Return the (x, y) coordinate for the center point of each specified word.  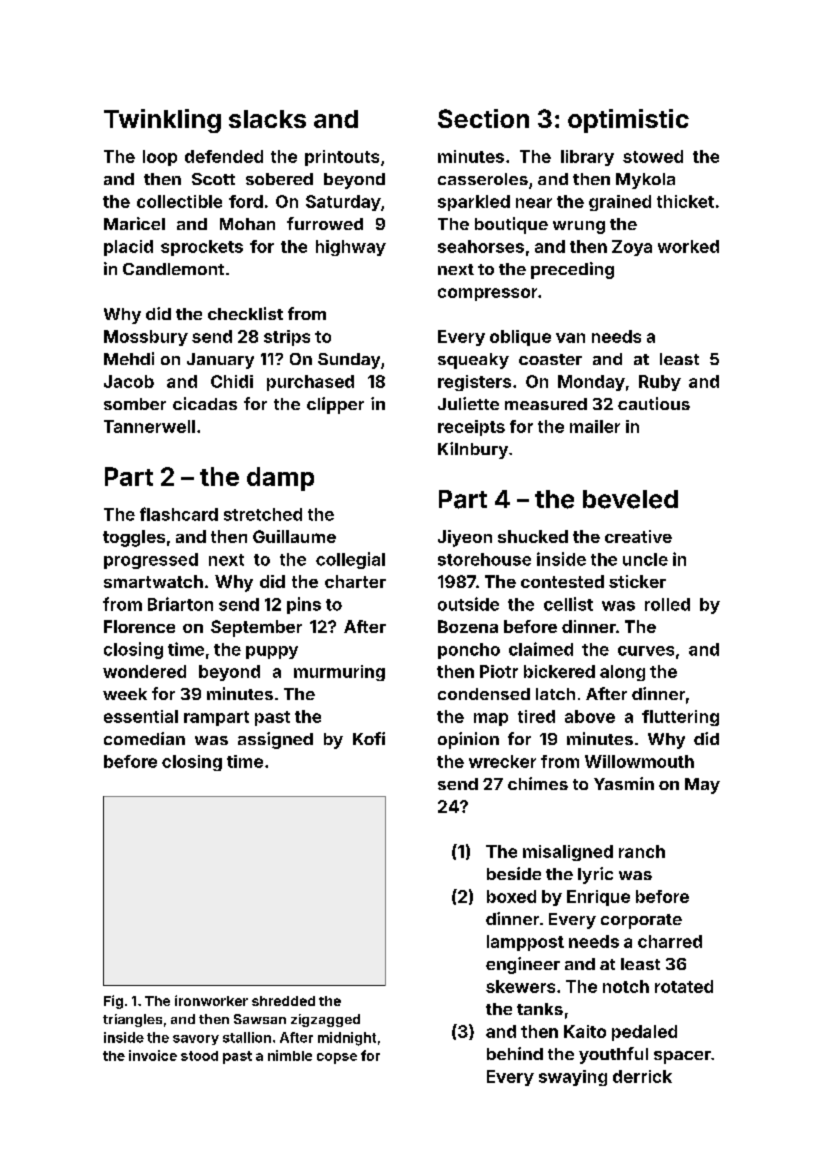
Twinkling (162, 121)
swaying (573, 1078)
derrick (642, 1076)
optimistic (628, 121)
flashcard (179, 514)
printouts (342, 158)
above (590, 716)
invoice (153, 1055)
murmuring (339, 673)
